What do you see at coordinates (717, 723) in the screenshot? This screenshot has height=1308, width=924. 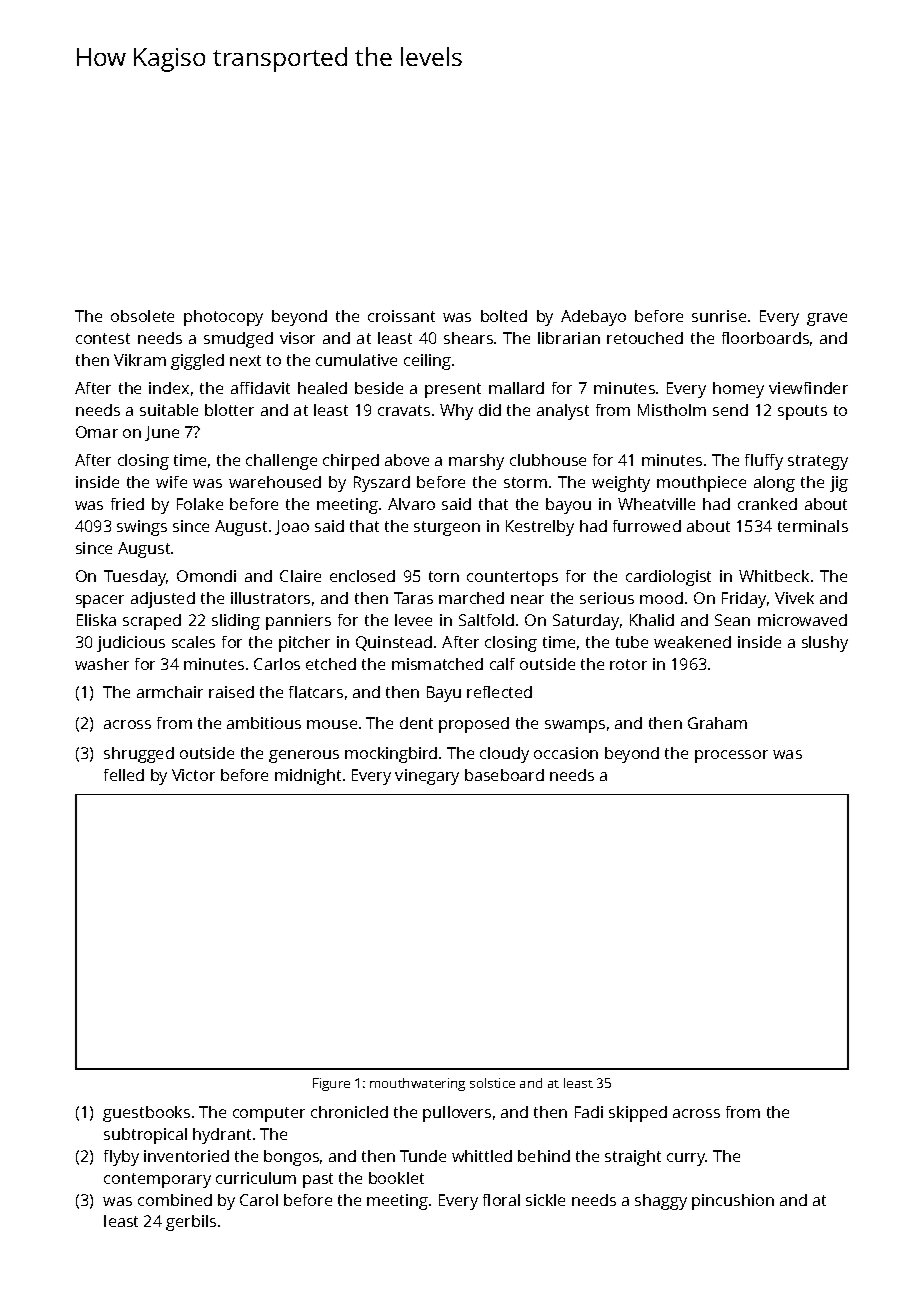 I see `Graham` at bounding box center [717, 723].
